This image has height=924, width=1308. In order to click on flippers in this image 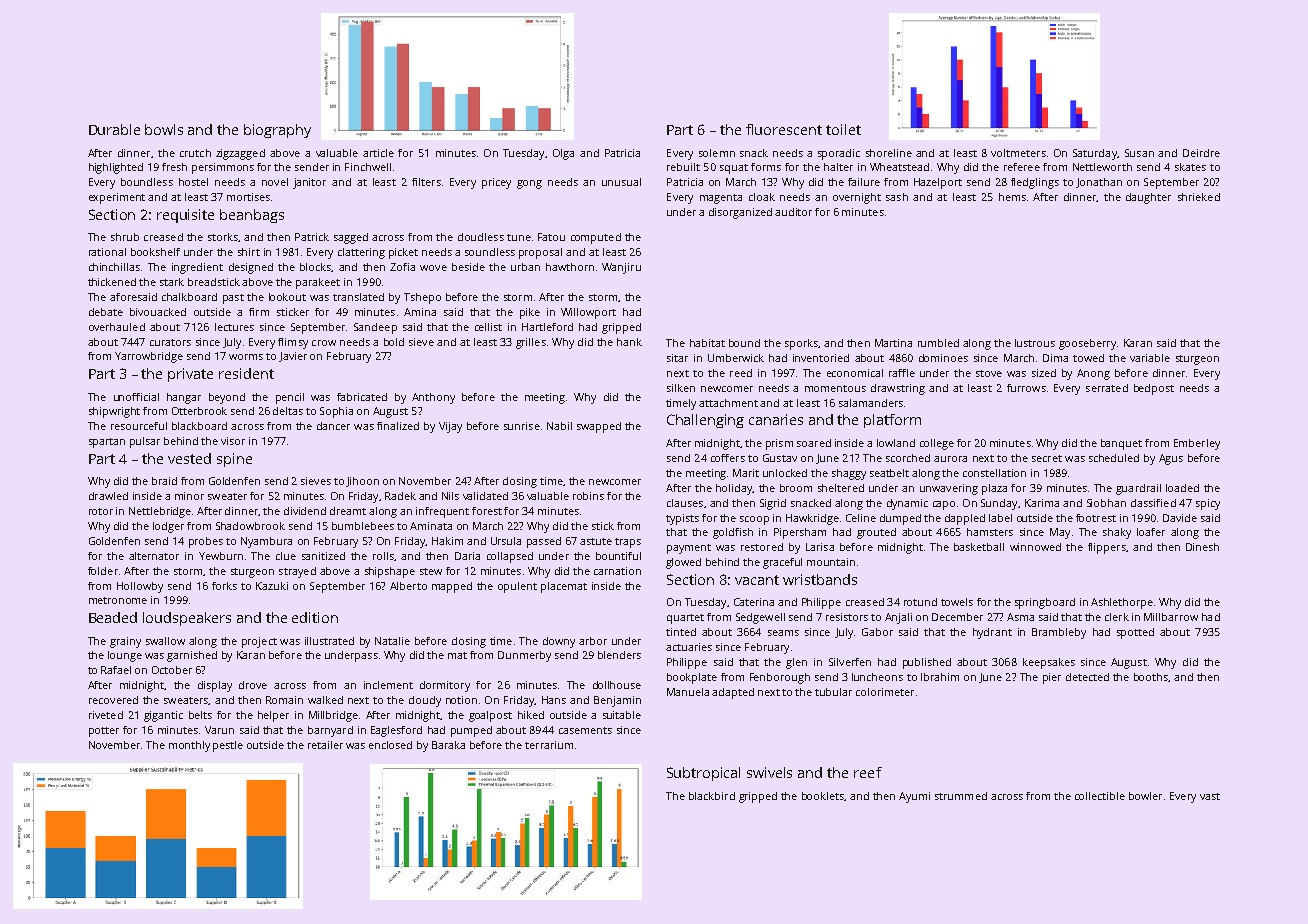, I will do `click(1107, 548)`.
